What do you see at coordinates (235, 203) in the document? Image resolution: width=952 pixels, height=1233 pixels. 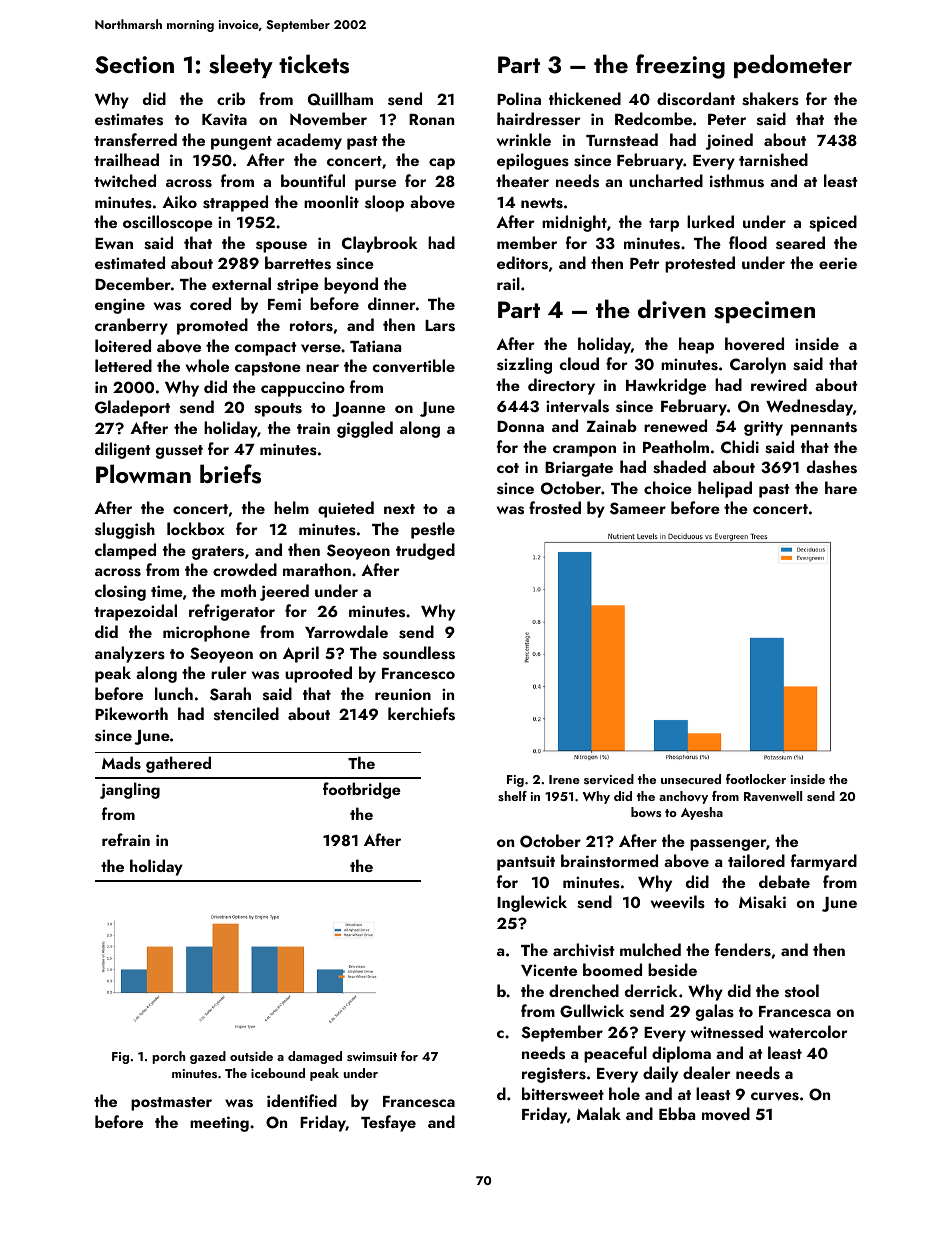 I see `strapped` at bounding box center [235, 203].
